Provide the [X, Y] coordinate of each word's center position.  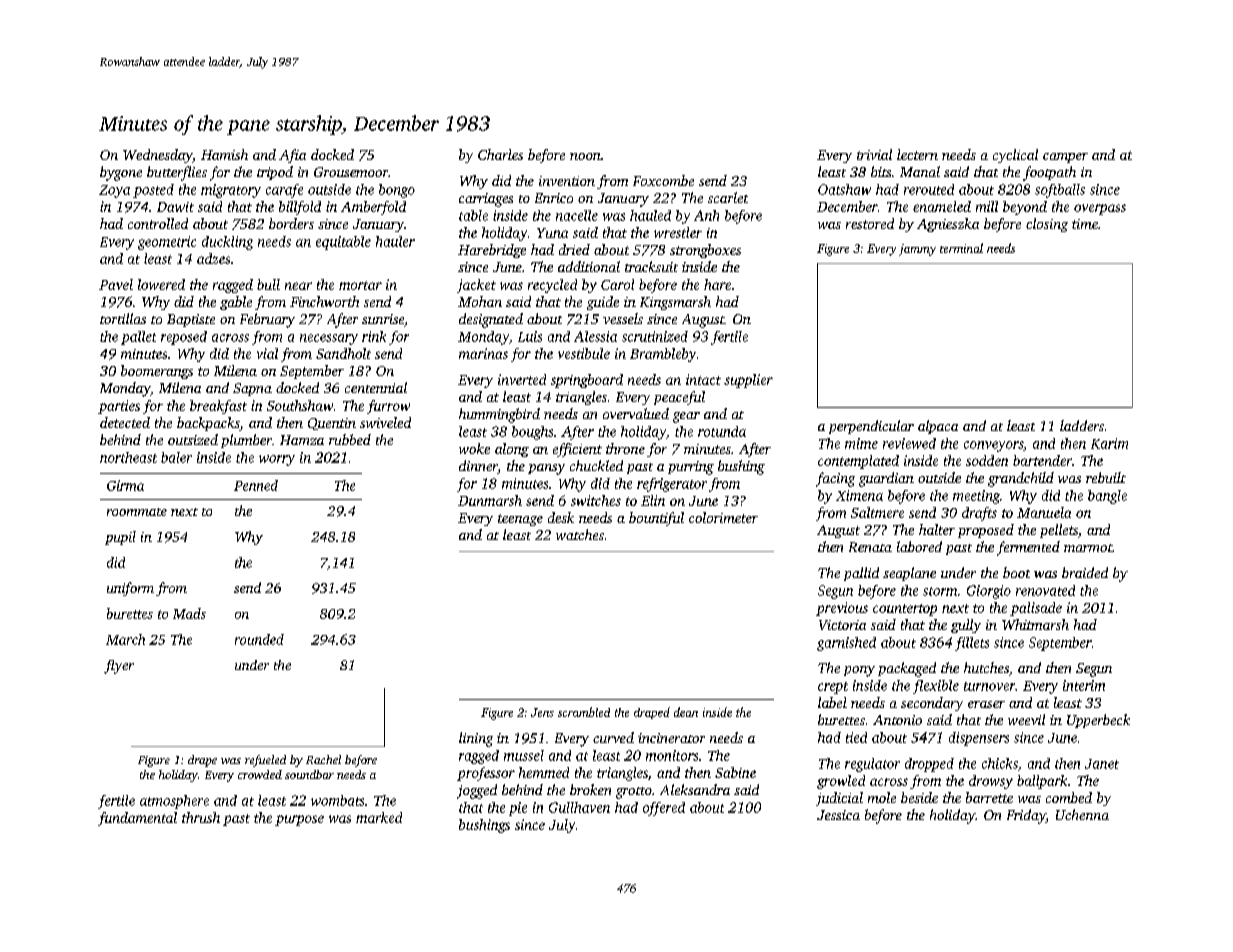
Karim [1109, 443]
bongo [397, 191]
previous [842, 609]
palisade [1036, 609]
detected [125, 422]
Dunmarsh [490, 500]
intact [703, 379]
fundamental [137, 819]
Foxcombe [663, 180]
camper [1065, 158]
